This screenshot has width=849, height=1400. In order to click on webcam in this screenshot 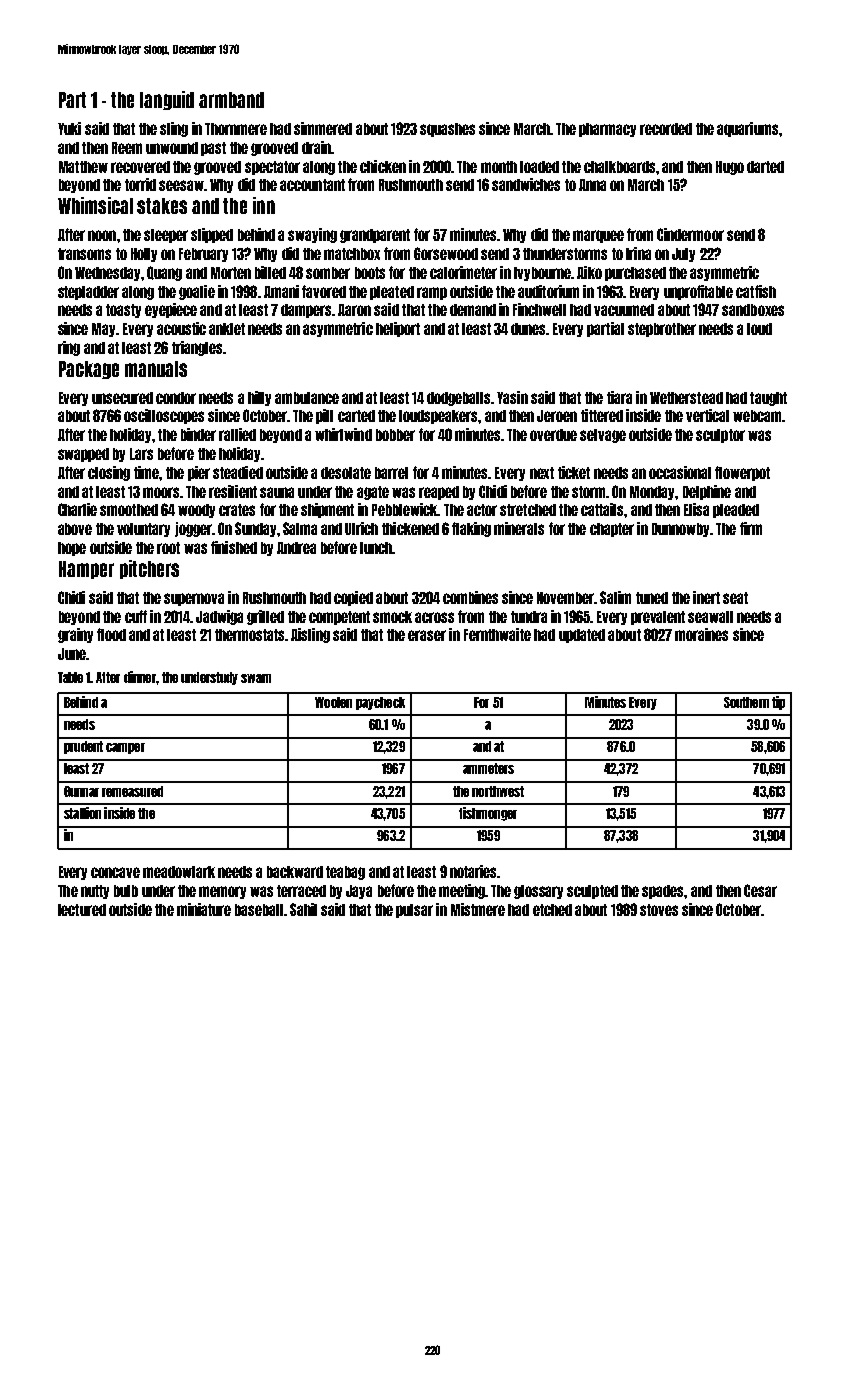, I will do `click(757, 416)`.
